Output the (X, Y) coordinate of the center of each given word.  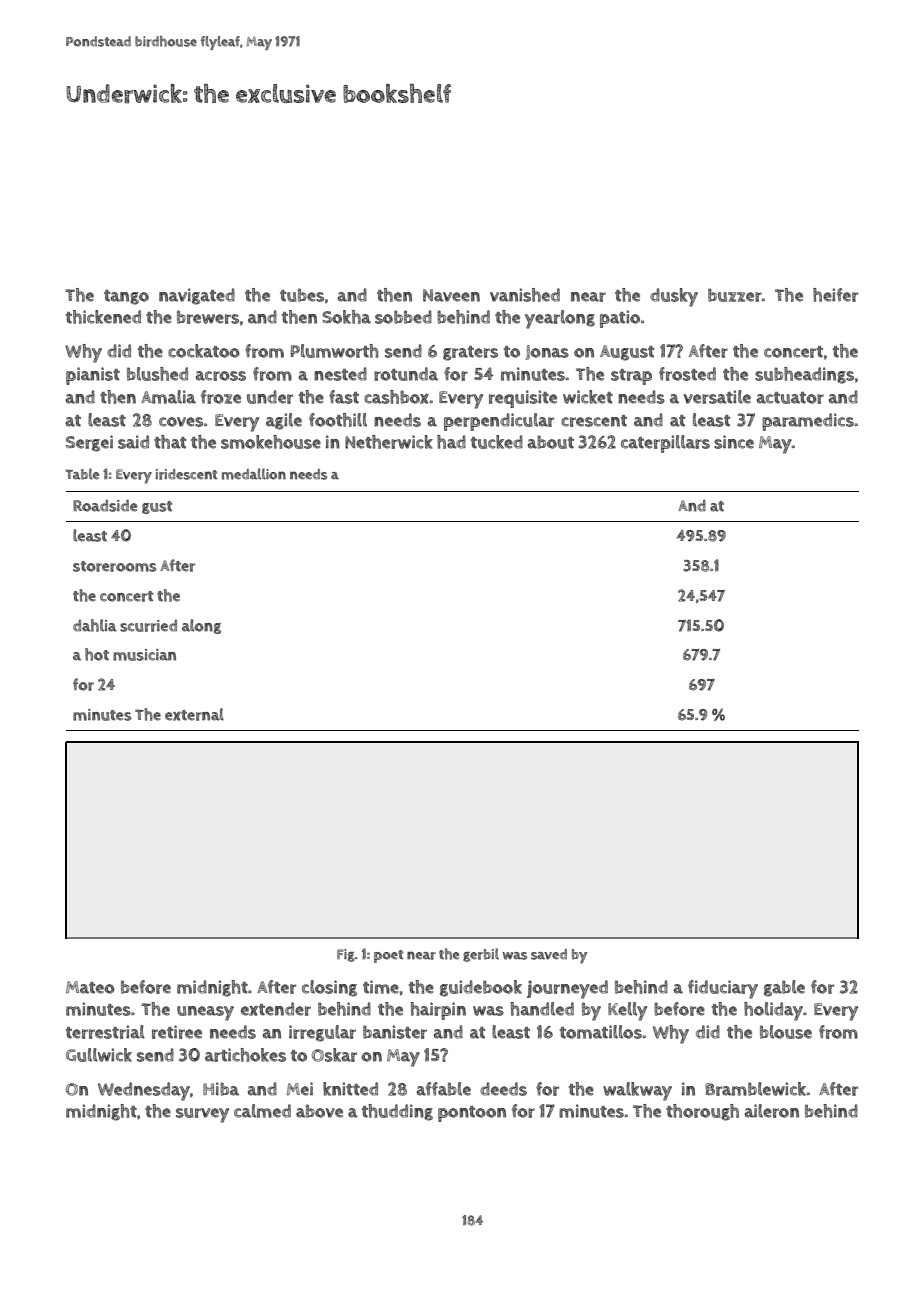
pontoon (472, 1114)
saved (549, 954)
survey (202, 1115)
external (194, 714)
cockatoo (204, 351)
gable (784, 988)
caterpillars (665, 444)
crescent (594, 421)
